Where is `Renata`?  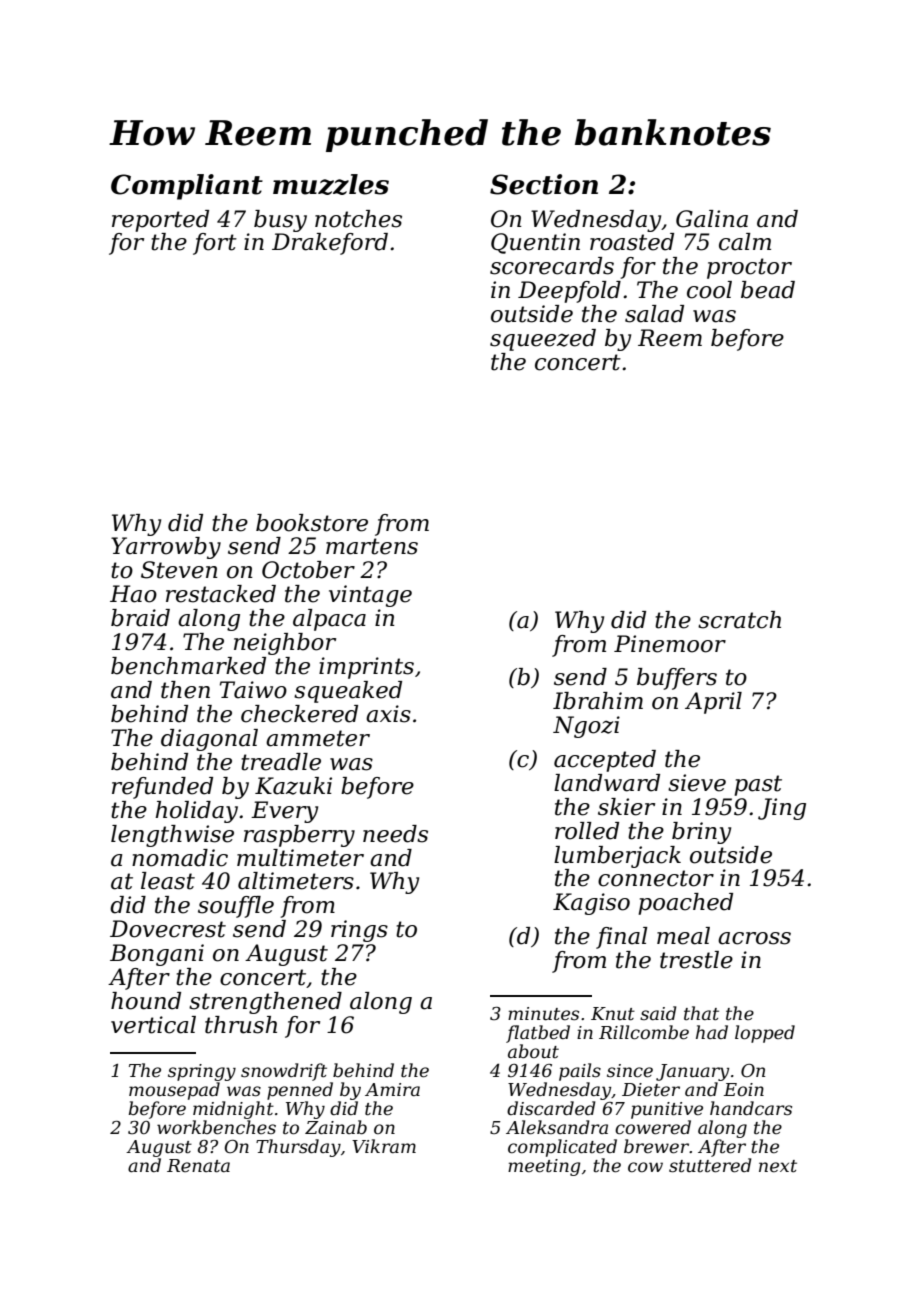 Renata is located at coordinates (198, 1166).
